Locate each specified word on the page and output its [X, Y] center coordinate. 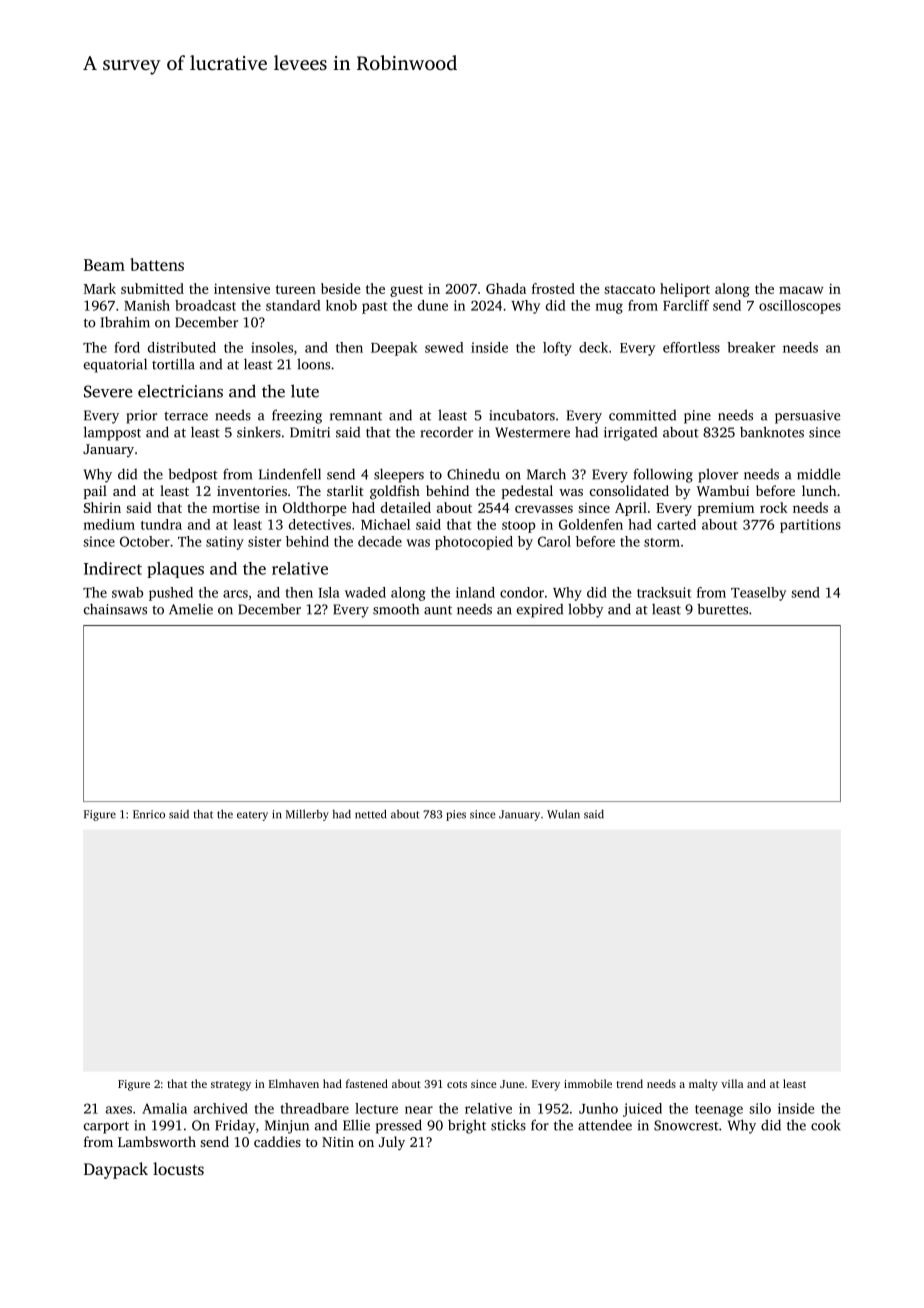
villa [732, 1083]
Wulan [563, 814]
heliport [685, 290]
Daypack [116, 1170]
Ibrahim [125, 322]
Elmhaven [294, 1083]
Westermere [532, 432]
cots [457, 1084]
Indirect [113, 568]
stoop [518, 527]
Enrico [149, 814]
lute [305, 391]
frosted [553, 288]
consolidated [629, 490]
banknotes [772, 432]
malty [703, 1085]
